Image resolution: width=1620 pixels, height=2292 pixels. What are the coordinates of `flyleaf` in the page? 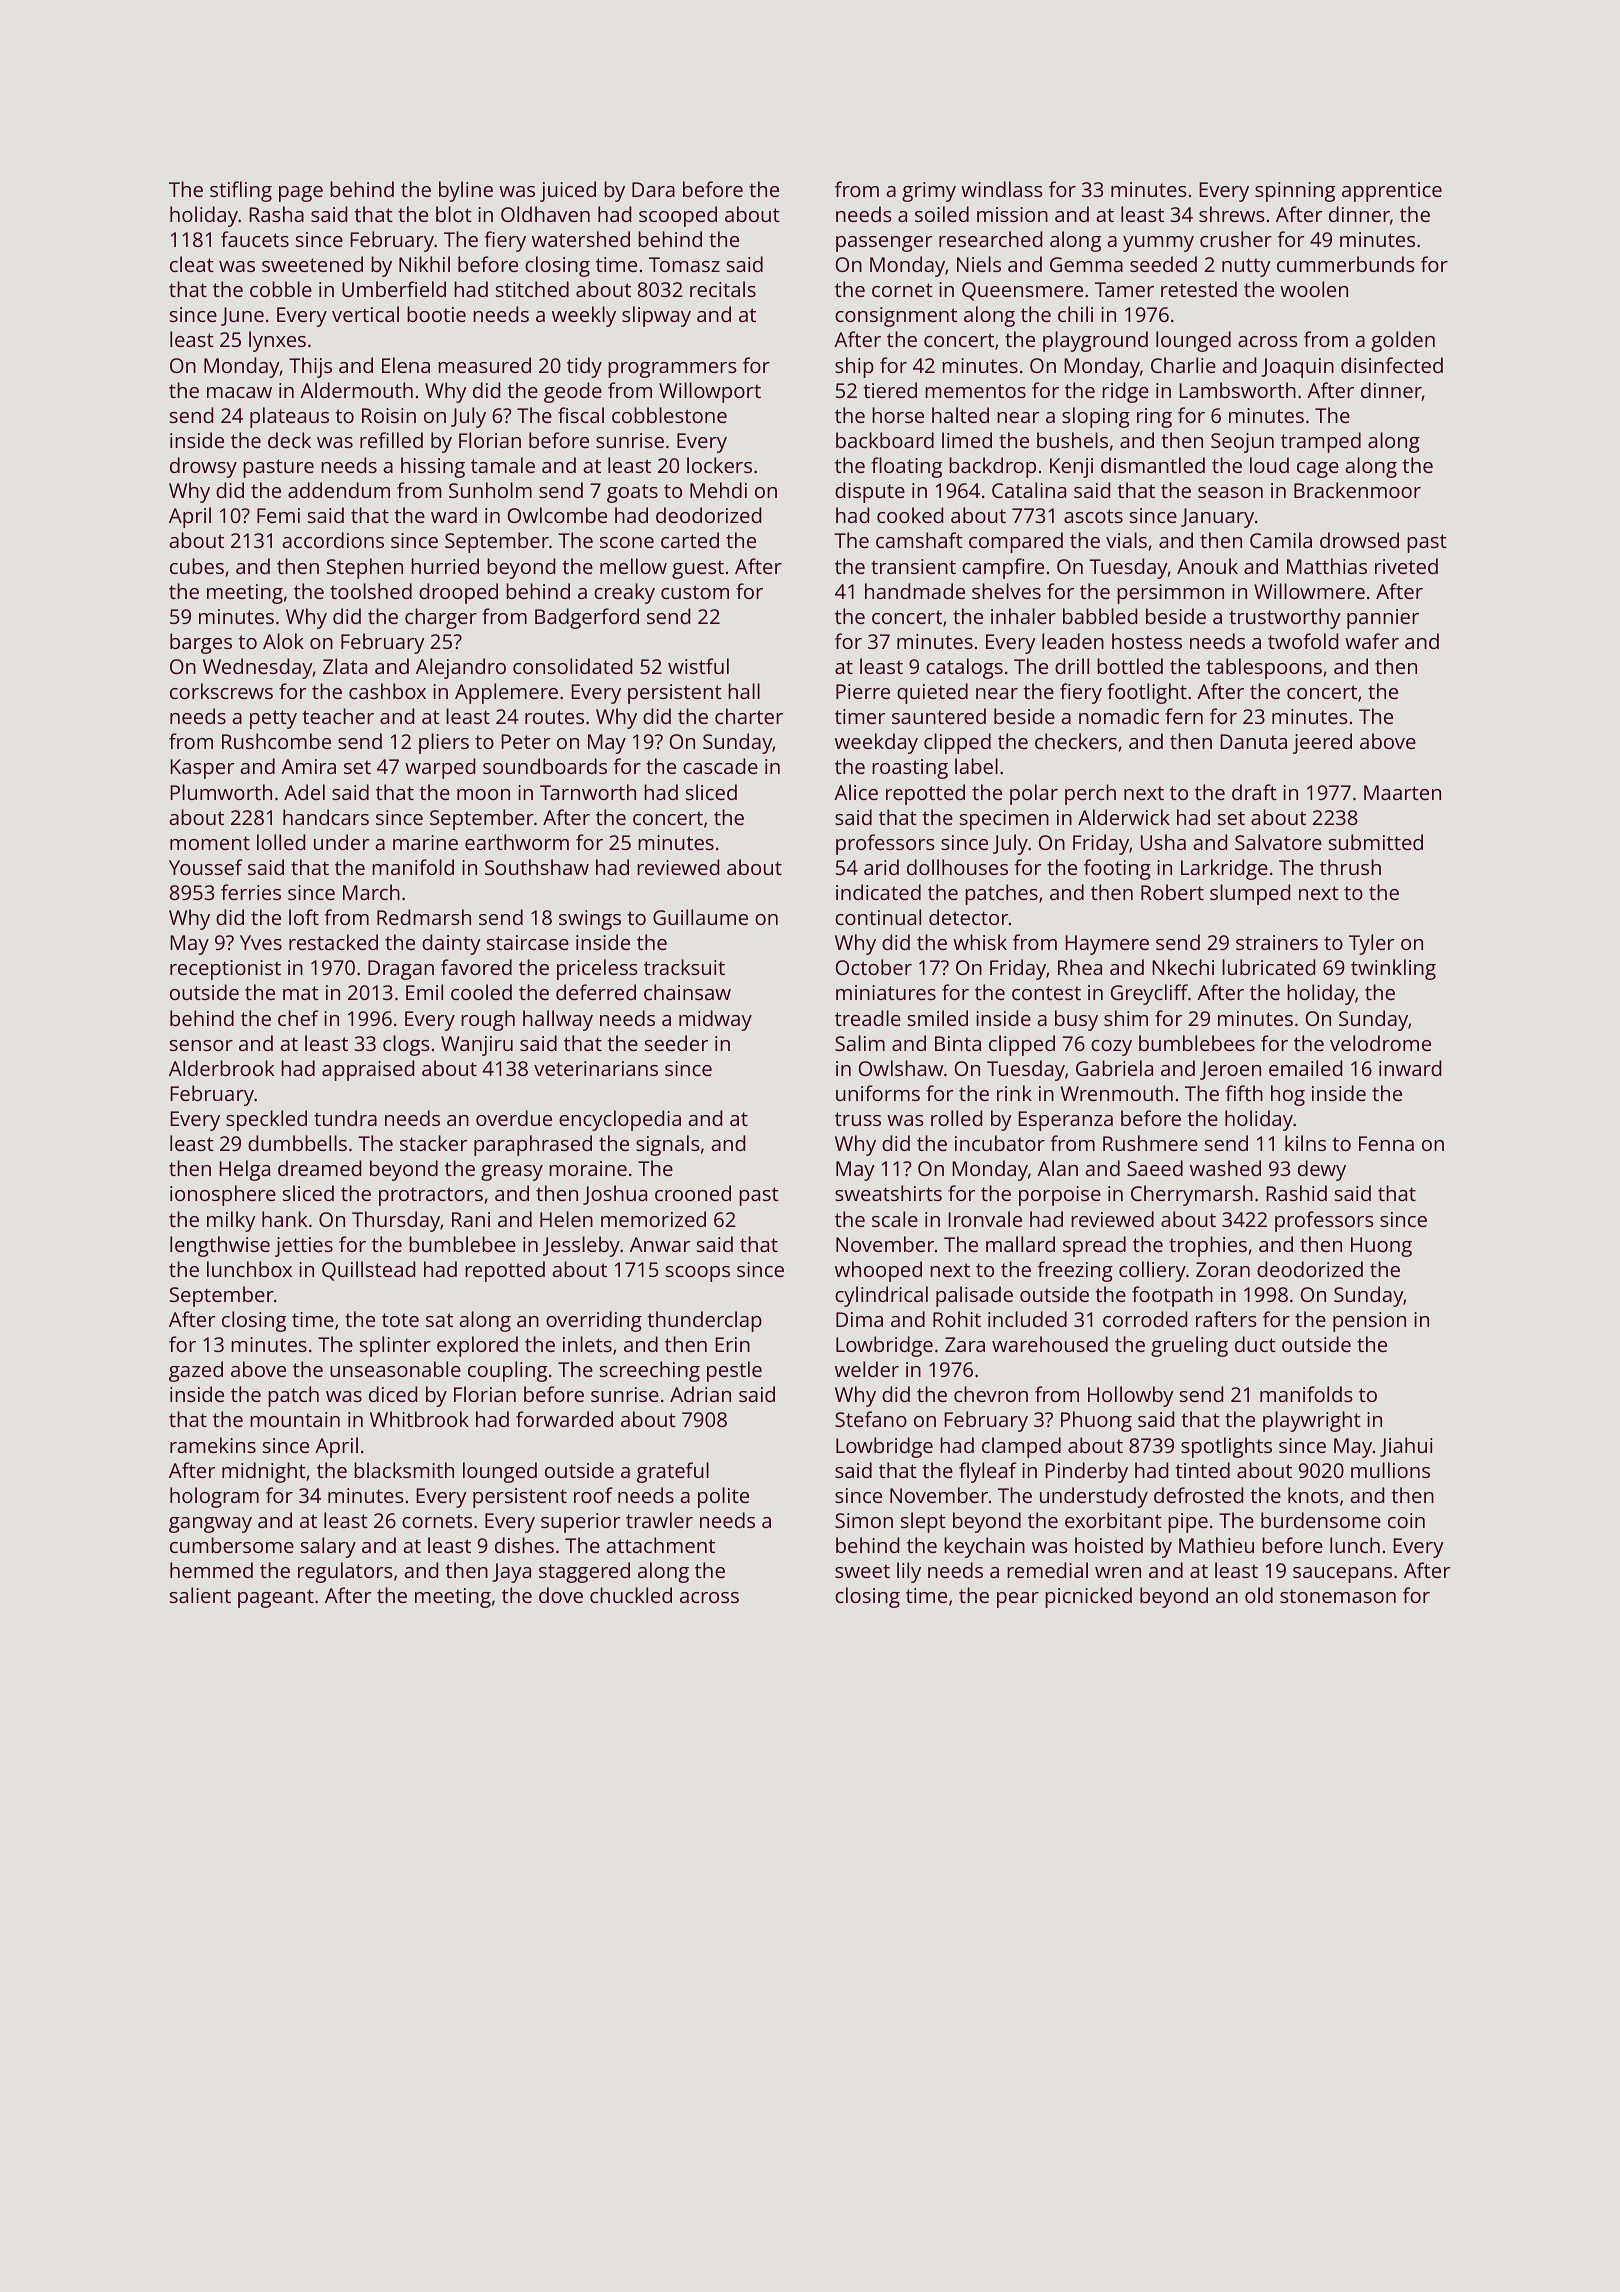 It's located at (988, 1472).
